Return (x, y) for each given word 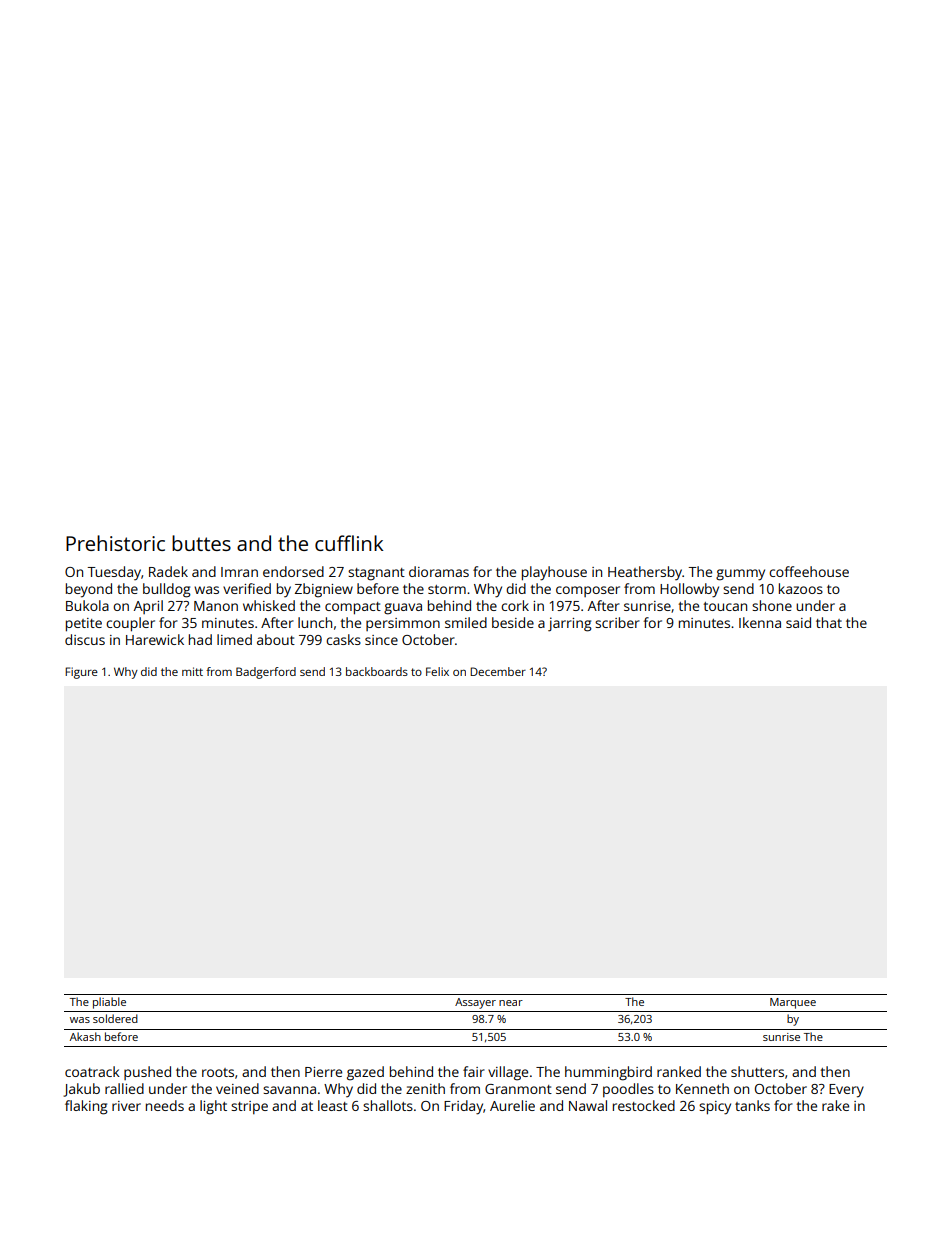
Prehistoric (115, 543)
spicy (715, 1108)
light (213, 1107)
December (498, 671)
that (829, 622)
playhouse (554, 573)
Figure (81, 673)
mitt (192, 671)
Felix (437, 671)
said (798, 622)
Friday (463, 1107)
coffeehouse (809, 571)
